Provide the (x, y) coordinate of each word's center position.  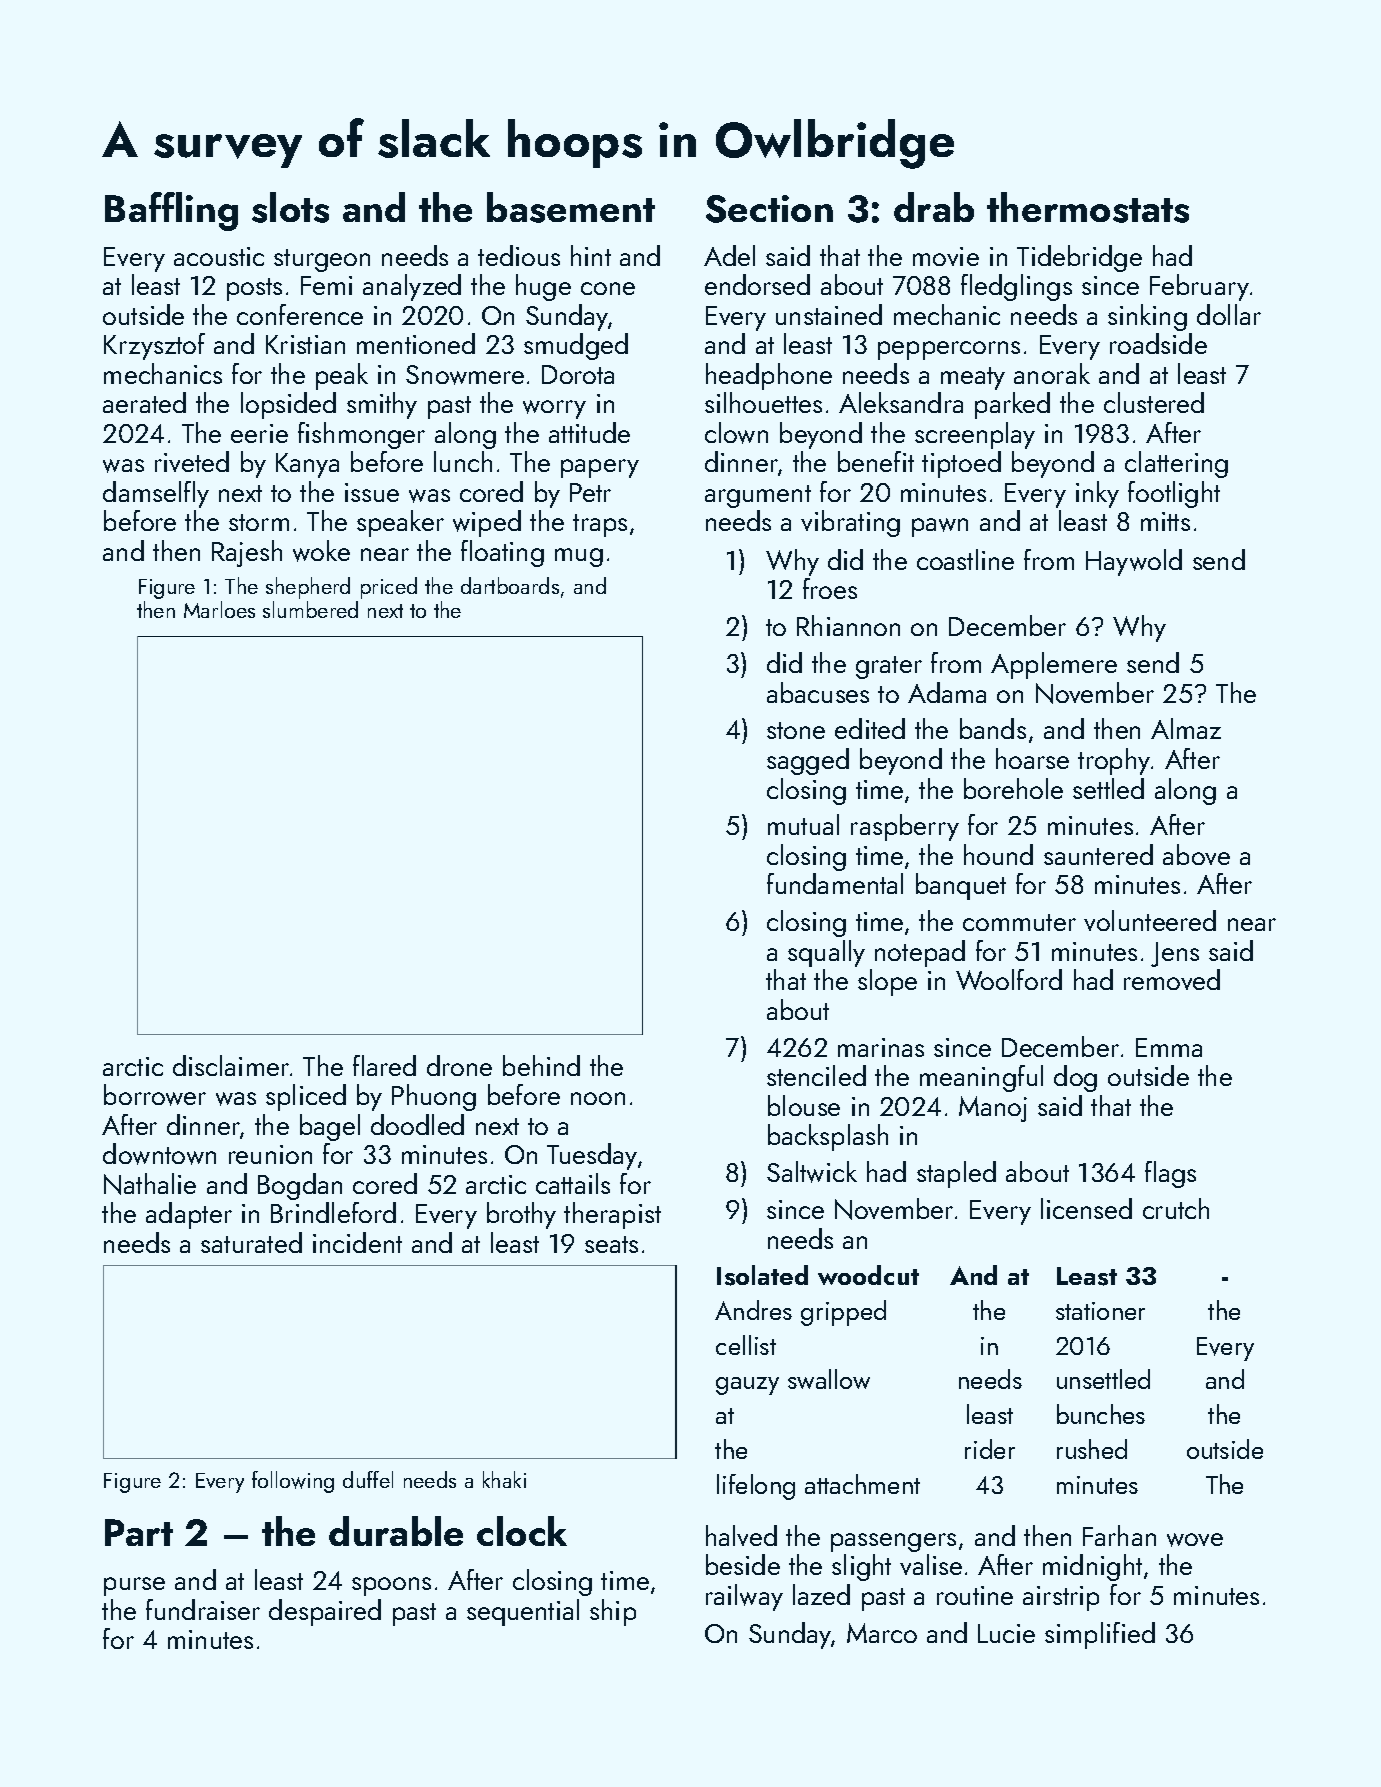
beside (743, 1564)
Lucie (1006, 1633)
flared (384, 1065)
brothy (521, 1215)
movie (946, 256)
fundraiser (203, 1609)
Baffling (171, 211)
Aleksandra (901, 402)
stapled (956, 1174)
